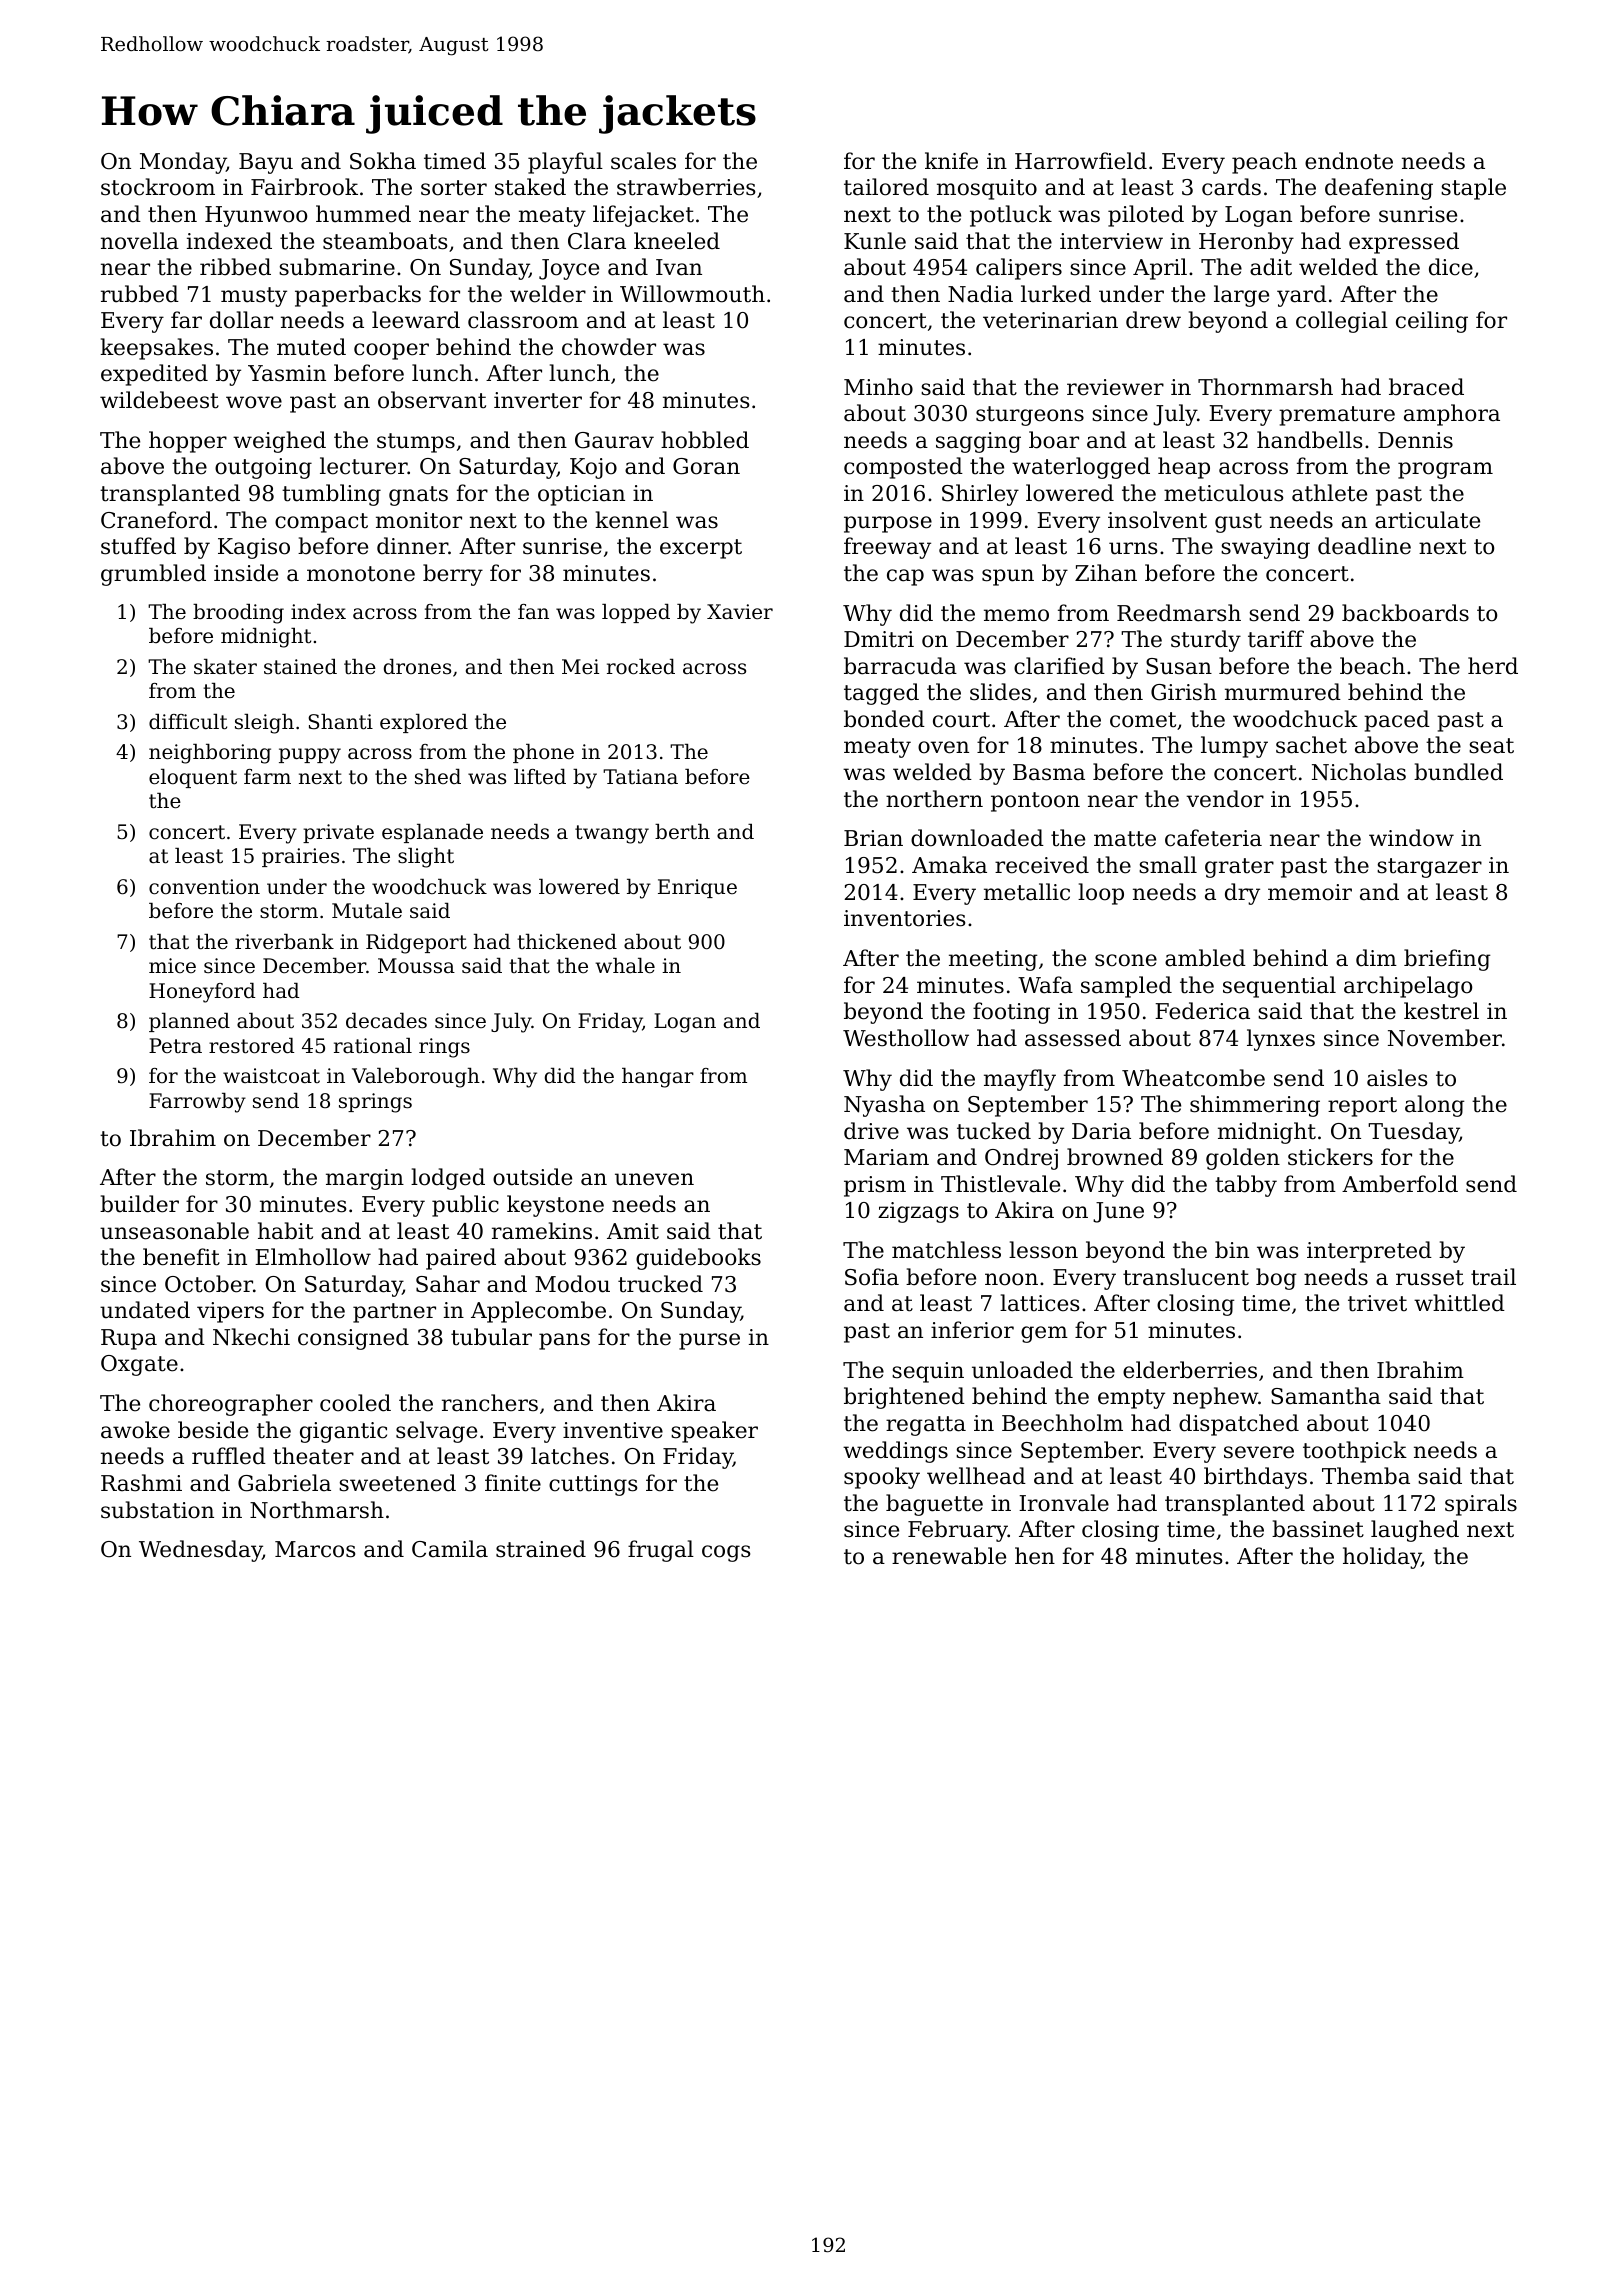  What do you see at coordinates (1243, 1159) in the page?
I see `golden` at bounding box center [1243, 1159].
